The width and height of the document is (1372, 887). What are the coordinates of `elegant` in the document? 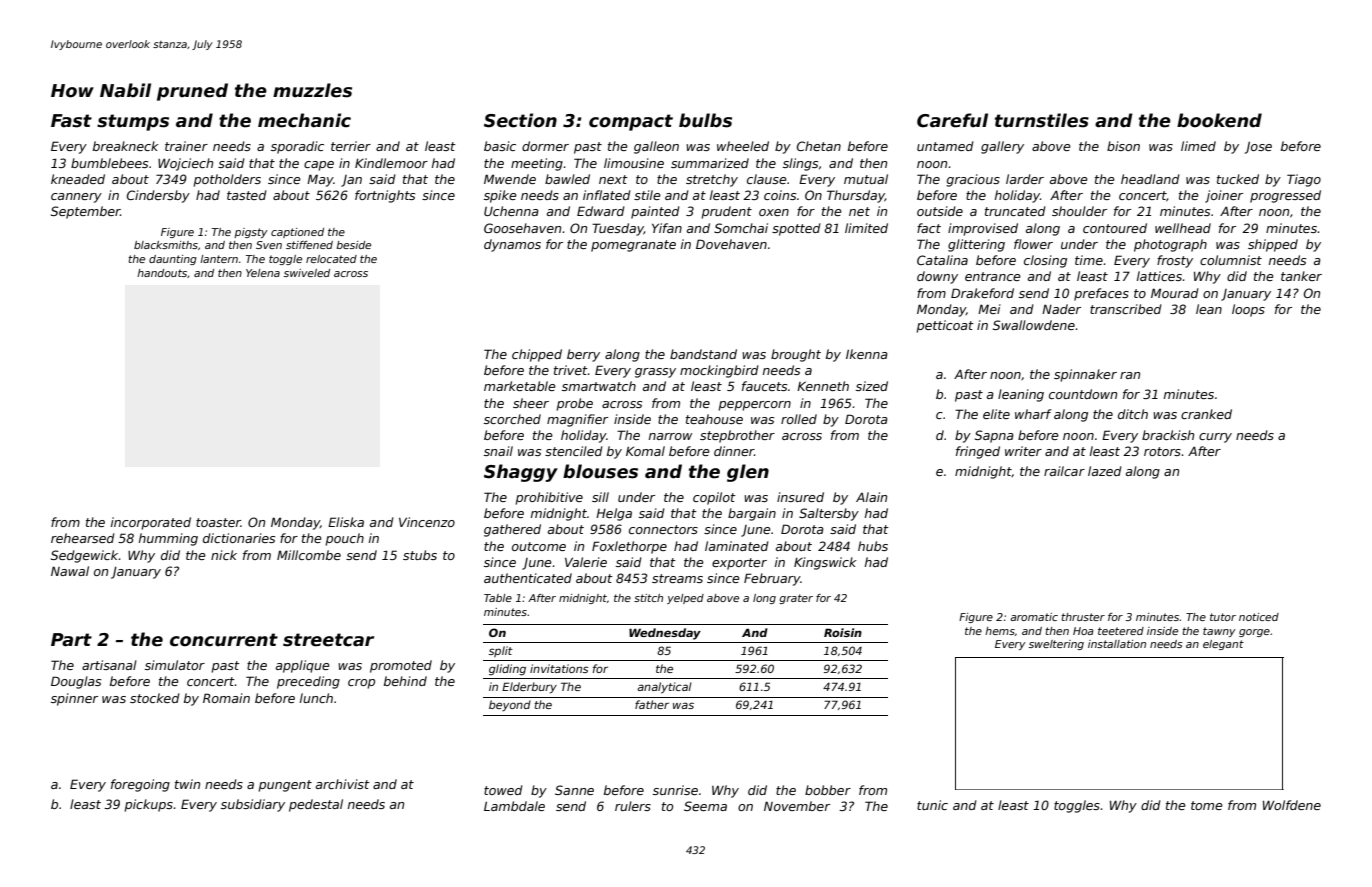 It's located at (1223, 645).
